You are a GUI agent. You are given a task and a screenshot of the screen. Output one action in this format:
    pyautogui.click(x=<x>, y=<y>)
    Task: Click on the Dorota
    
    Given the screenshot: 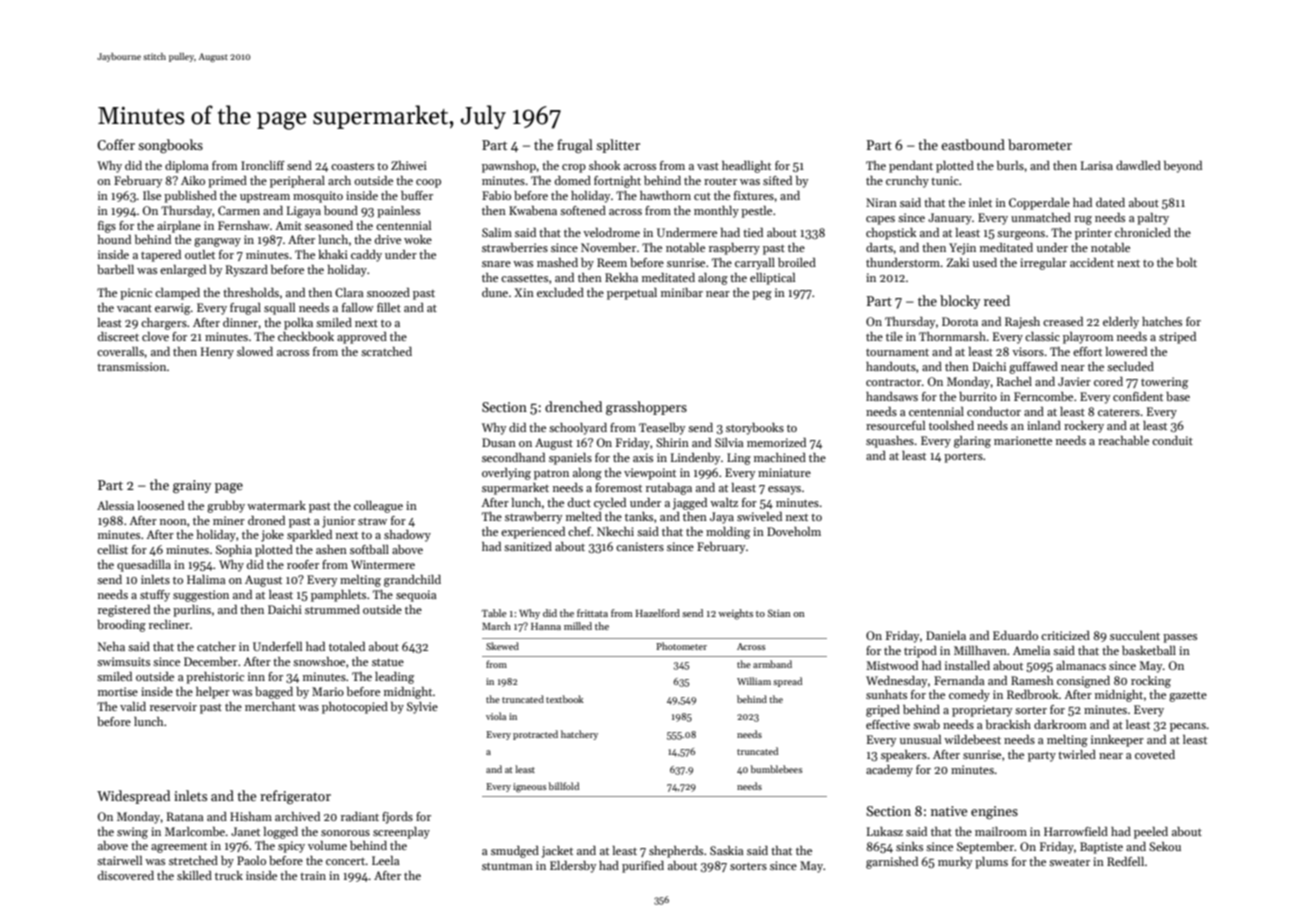 What is the action you would take?
    pyautogui.click(x=960, y=321)
